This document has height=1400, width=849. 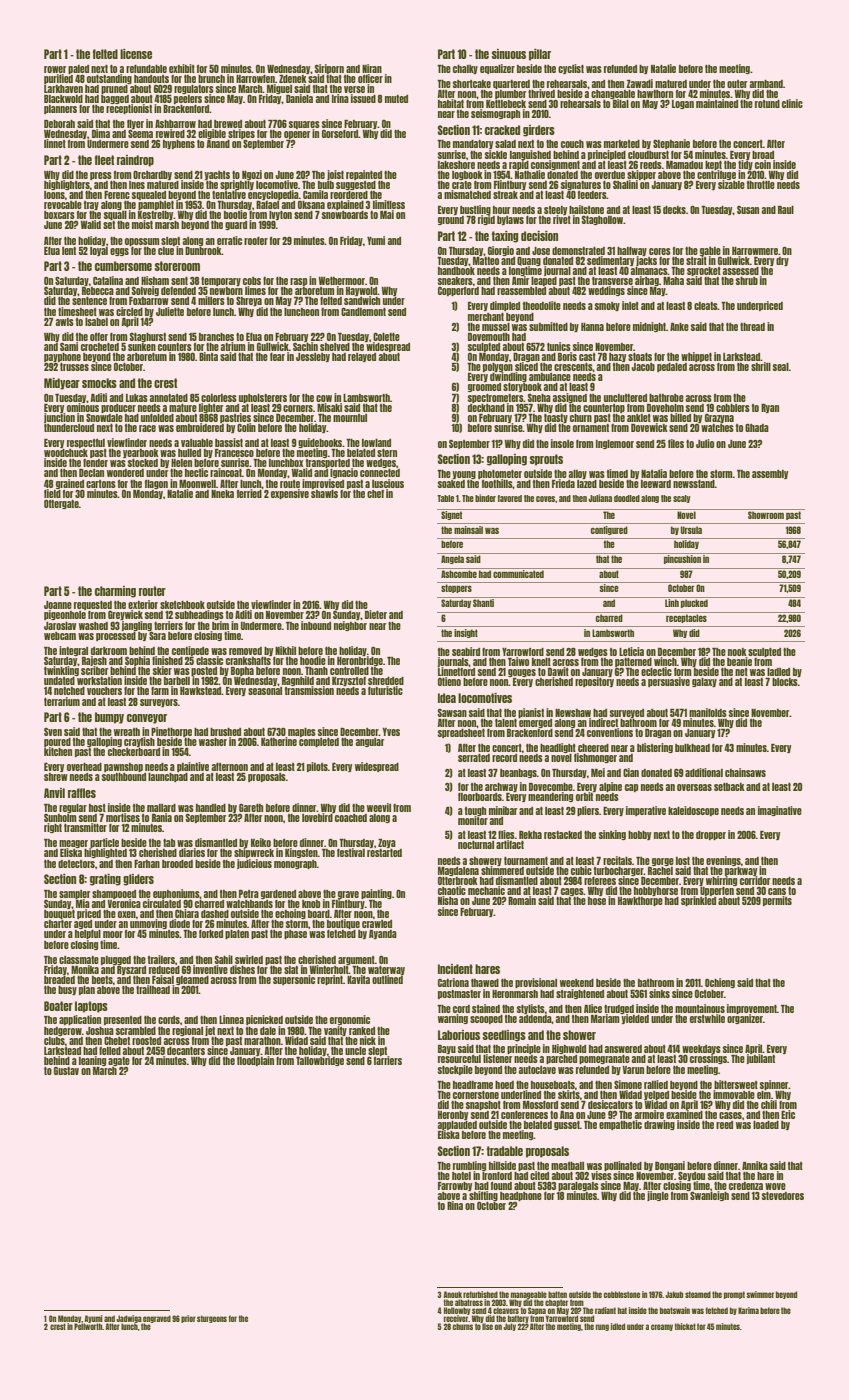 What do you see at coordinates (98, 291) in the document?
I see `Rebecca` at bounding box center [98, 291].
